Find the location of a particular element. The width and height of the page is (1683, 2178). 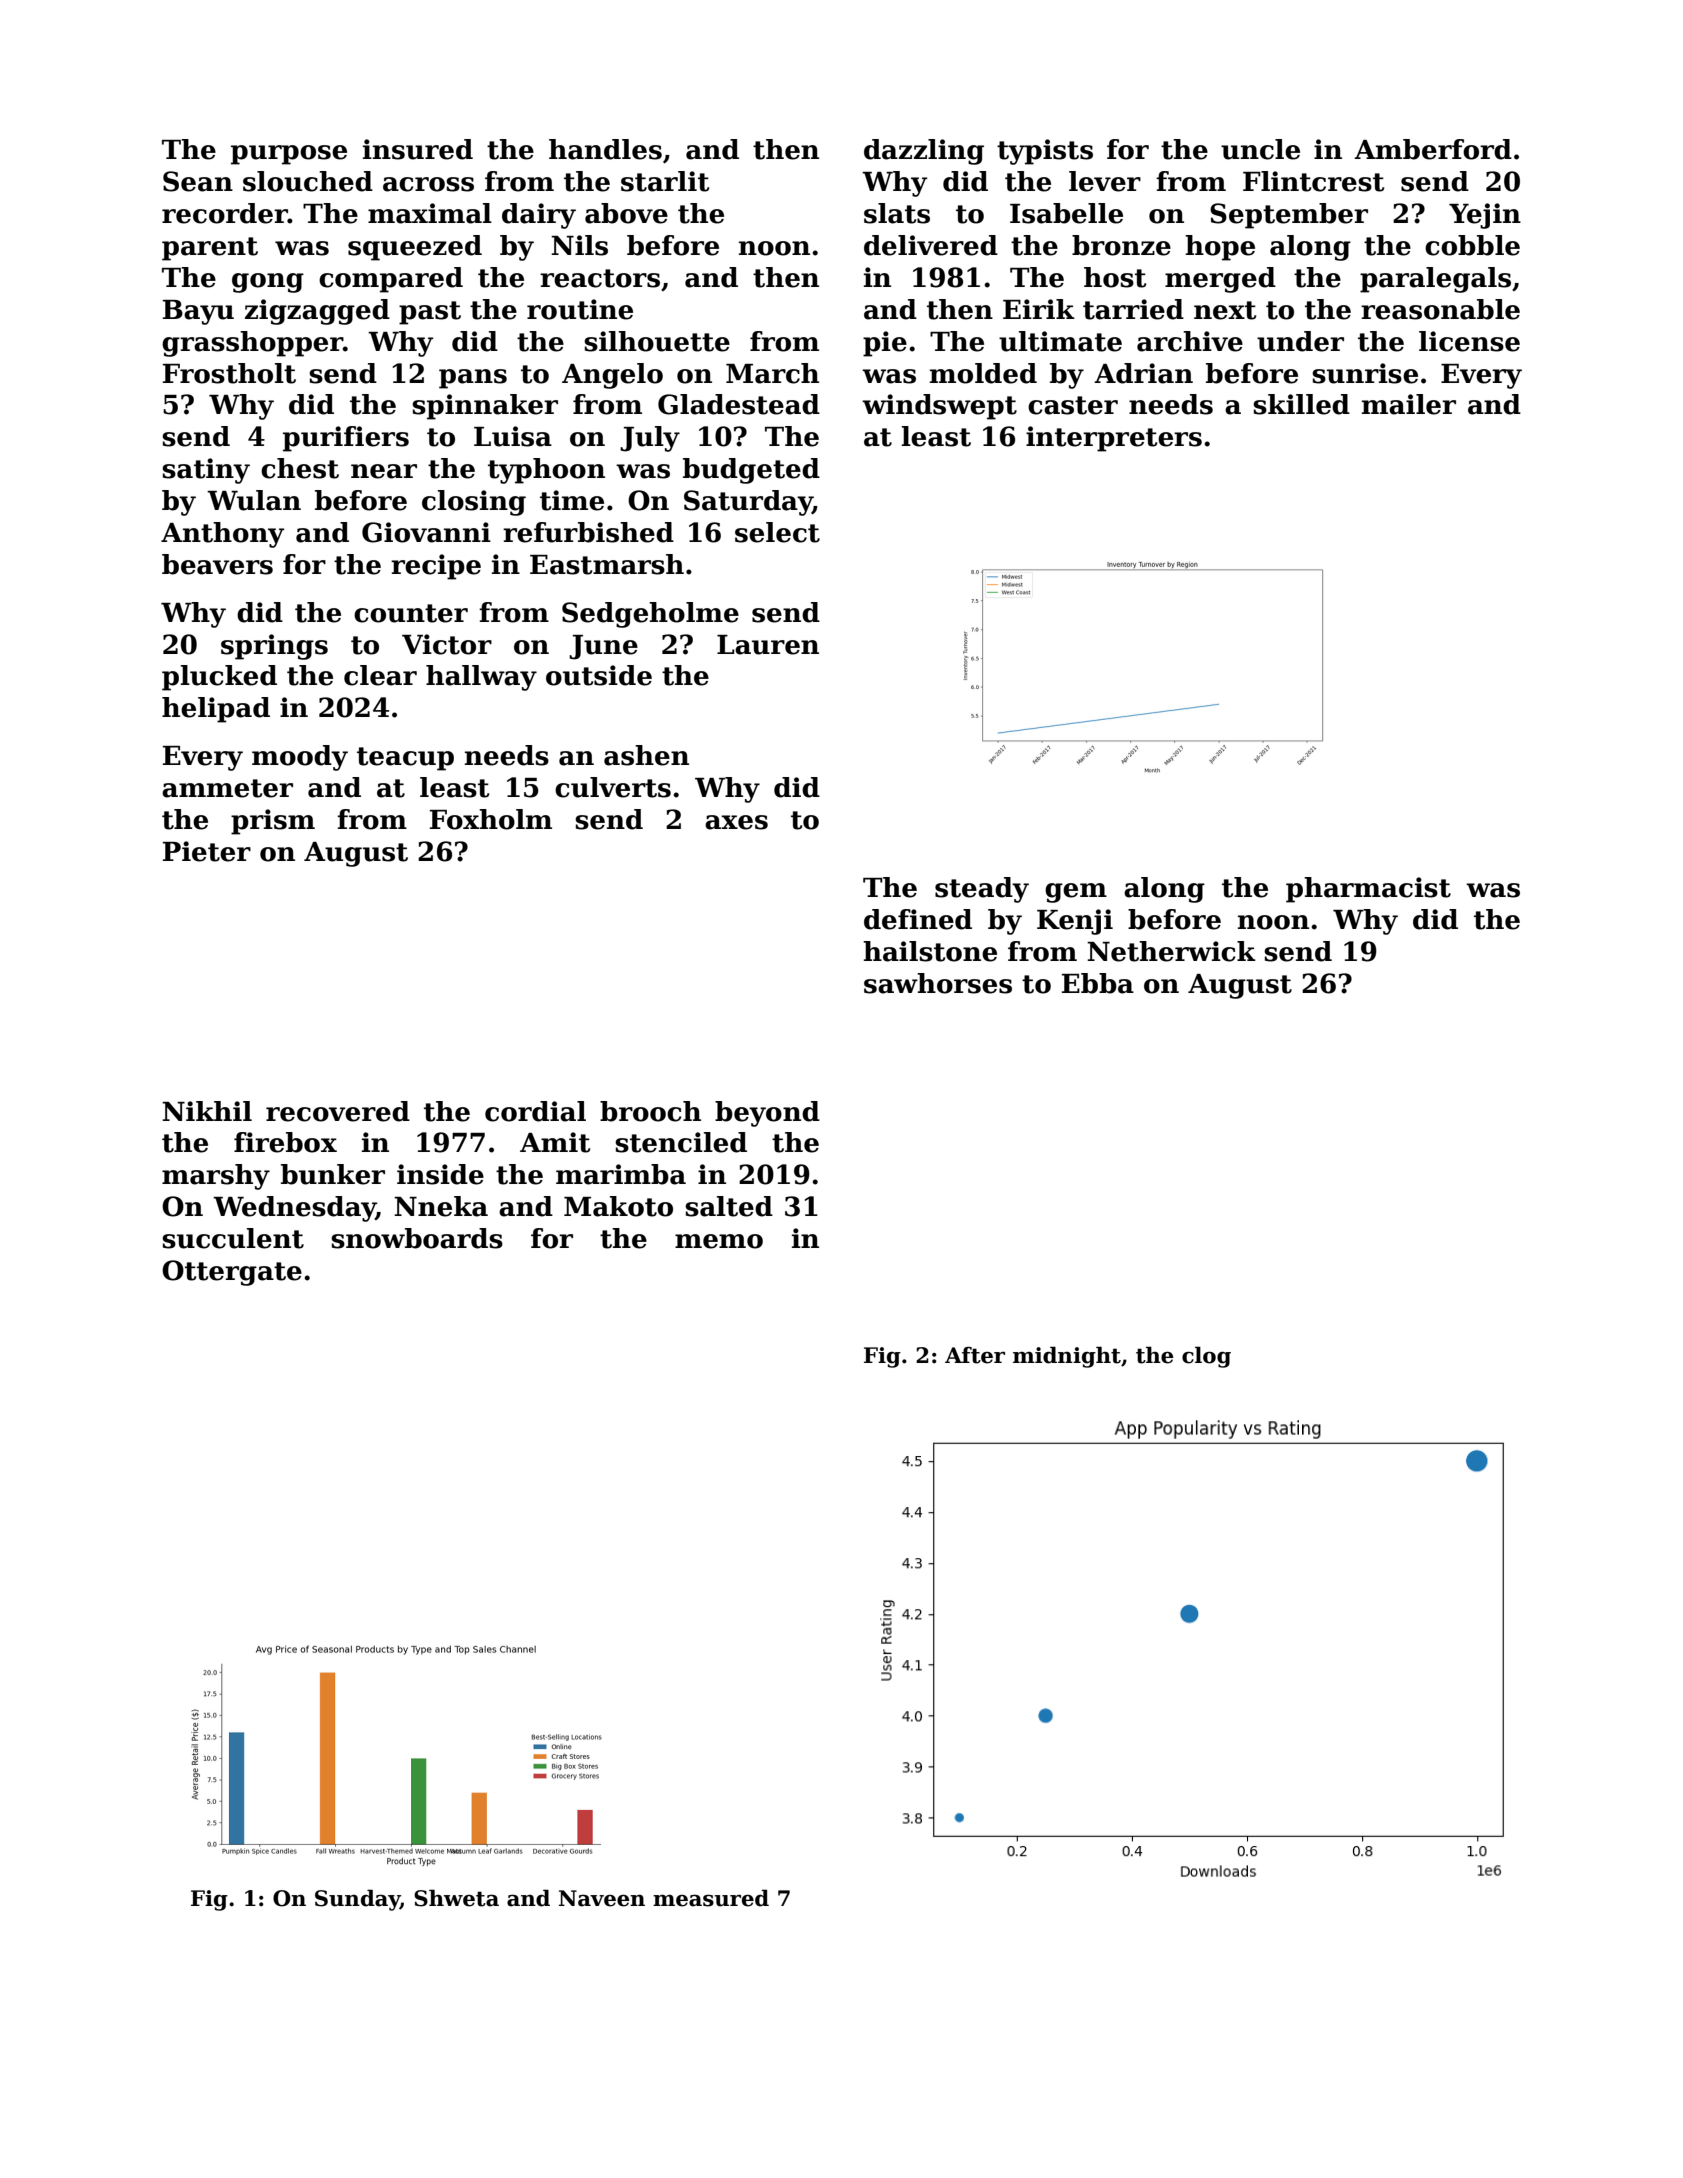

uncle is located at coordinates (1260, 149).
